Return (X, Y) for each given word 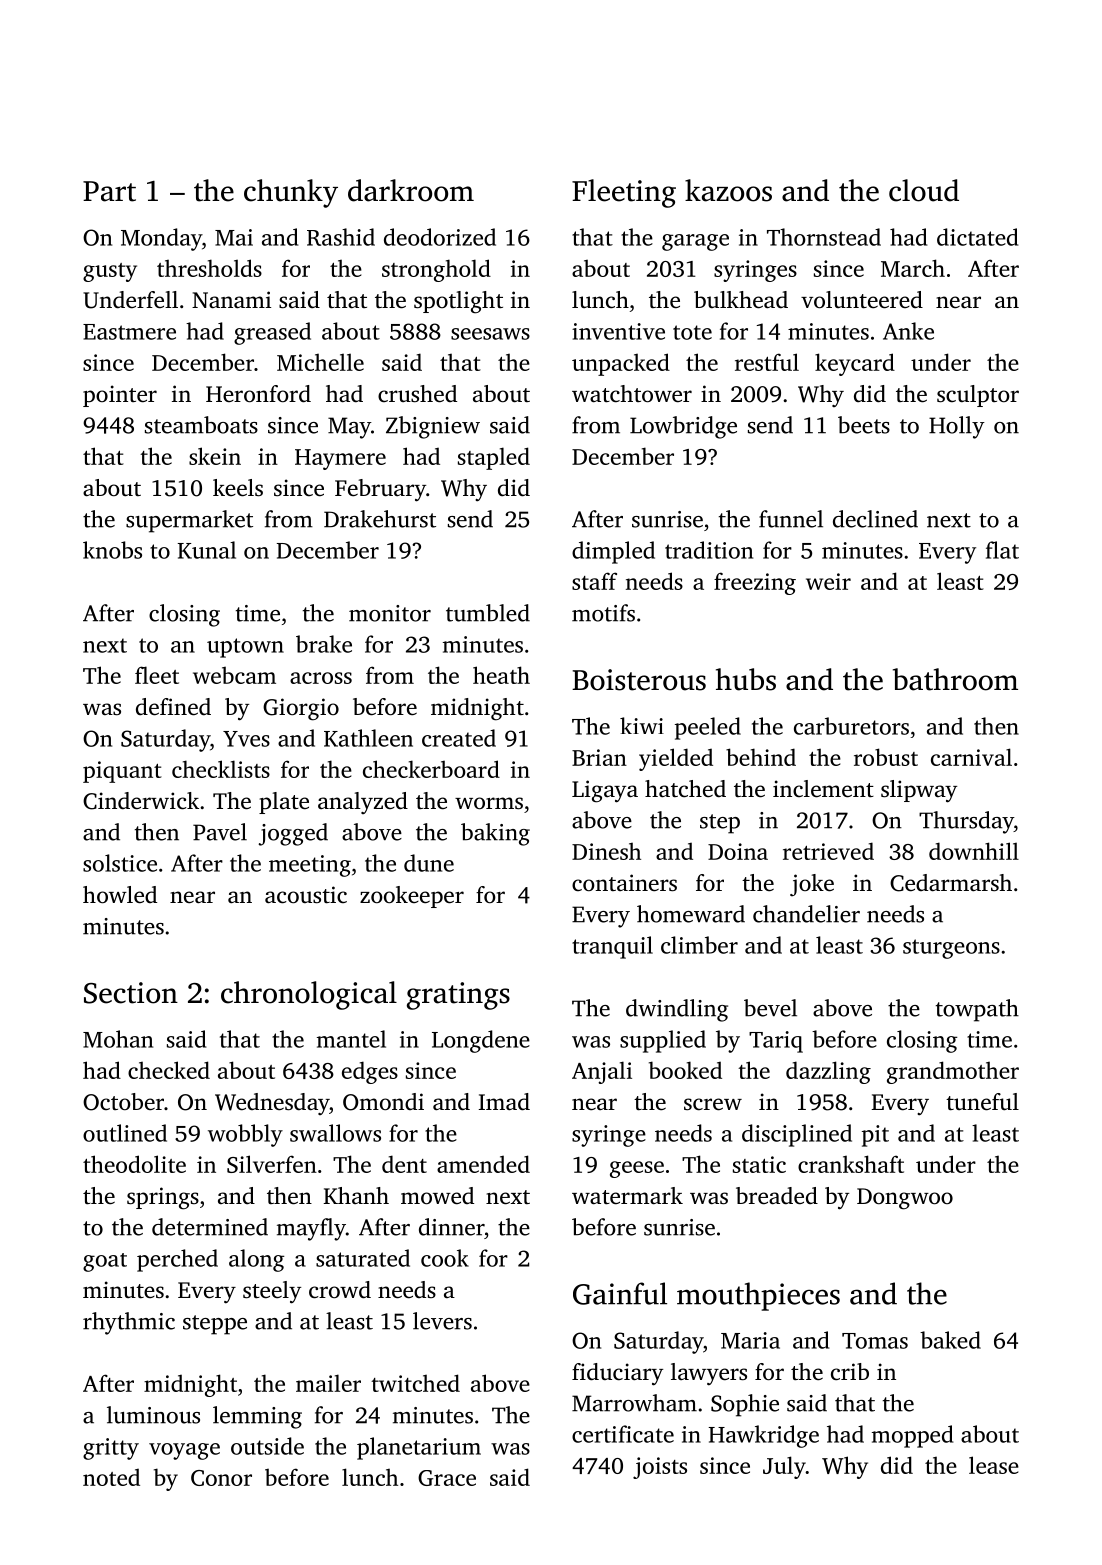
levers (442, 1321)
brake (324, 644)
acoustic (306, 895)
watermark (627, 1196)
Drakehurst (380, 519)
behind (761, 757)
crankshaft (851, 1164)
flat (1002, 550)
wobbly (245, 1135)
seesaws (490, 334)
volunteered (862, 300)
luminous (153, 1415)
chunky (291, 193)
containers (624, 883)
